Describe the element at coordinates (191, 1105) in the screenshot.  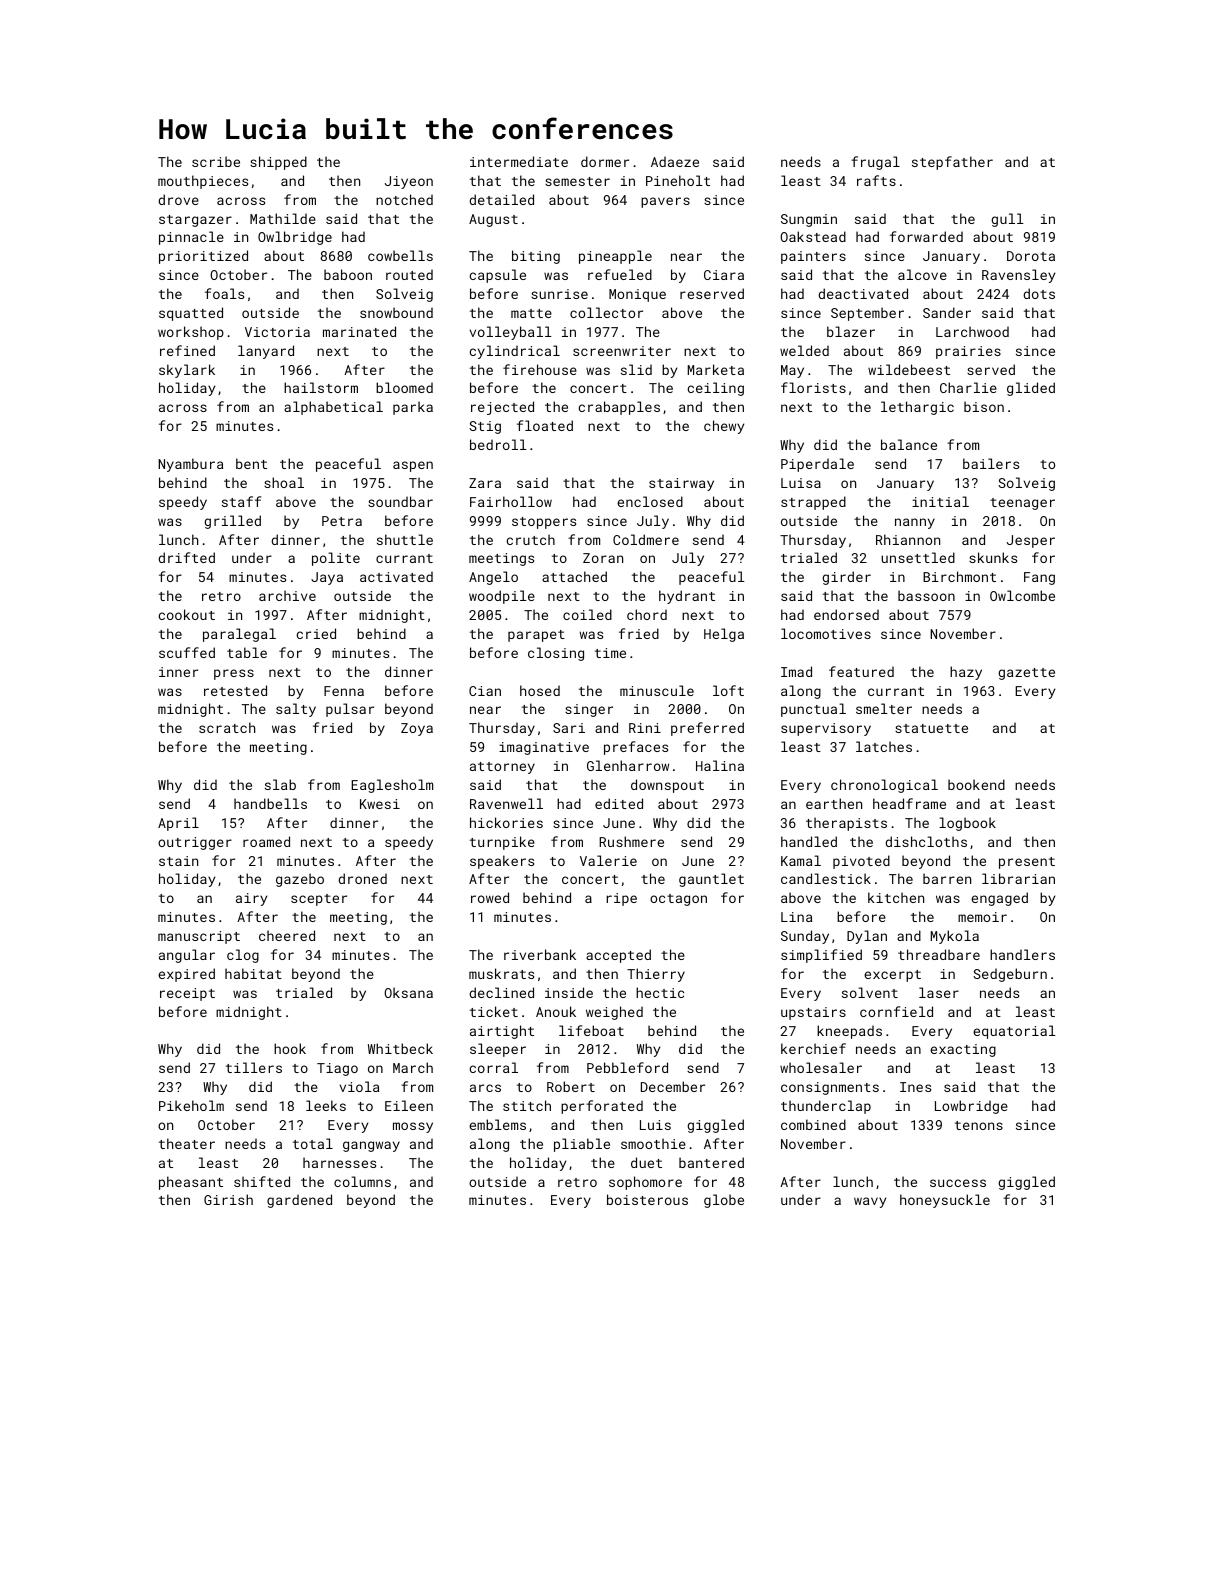
I see `Pikeholm` at that location.
